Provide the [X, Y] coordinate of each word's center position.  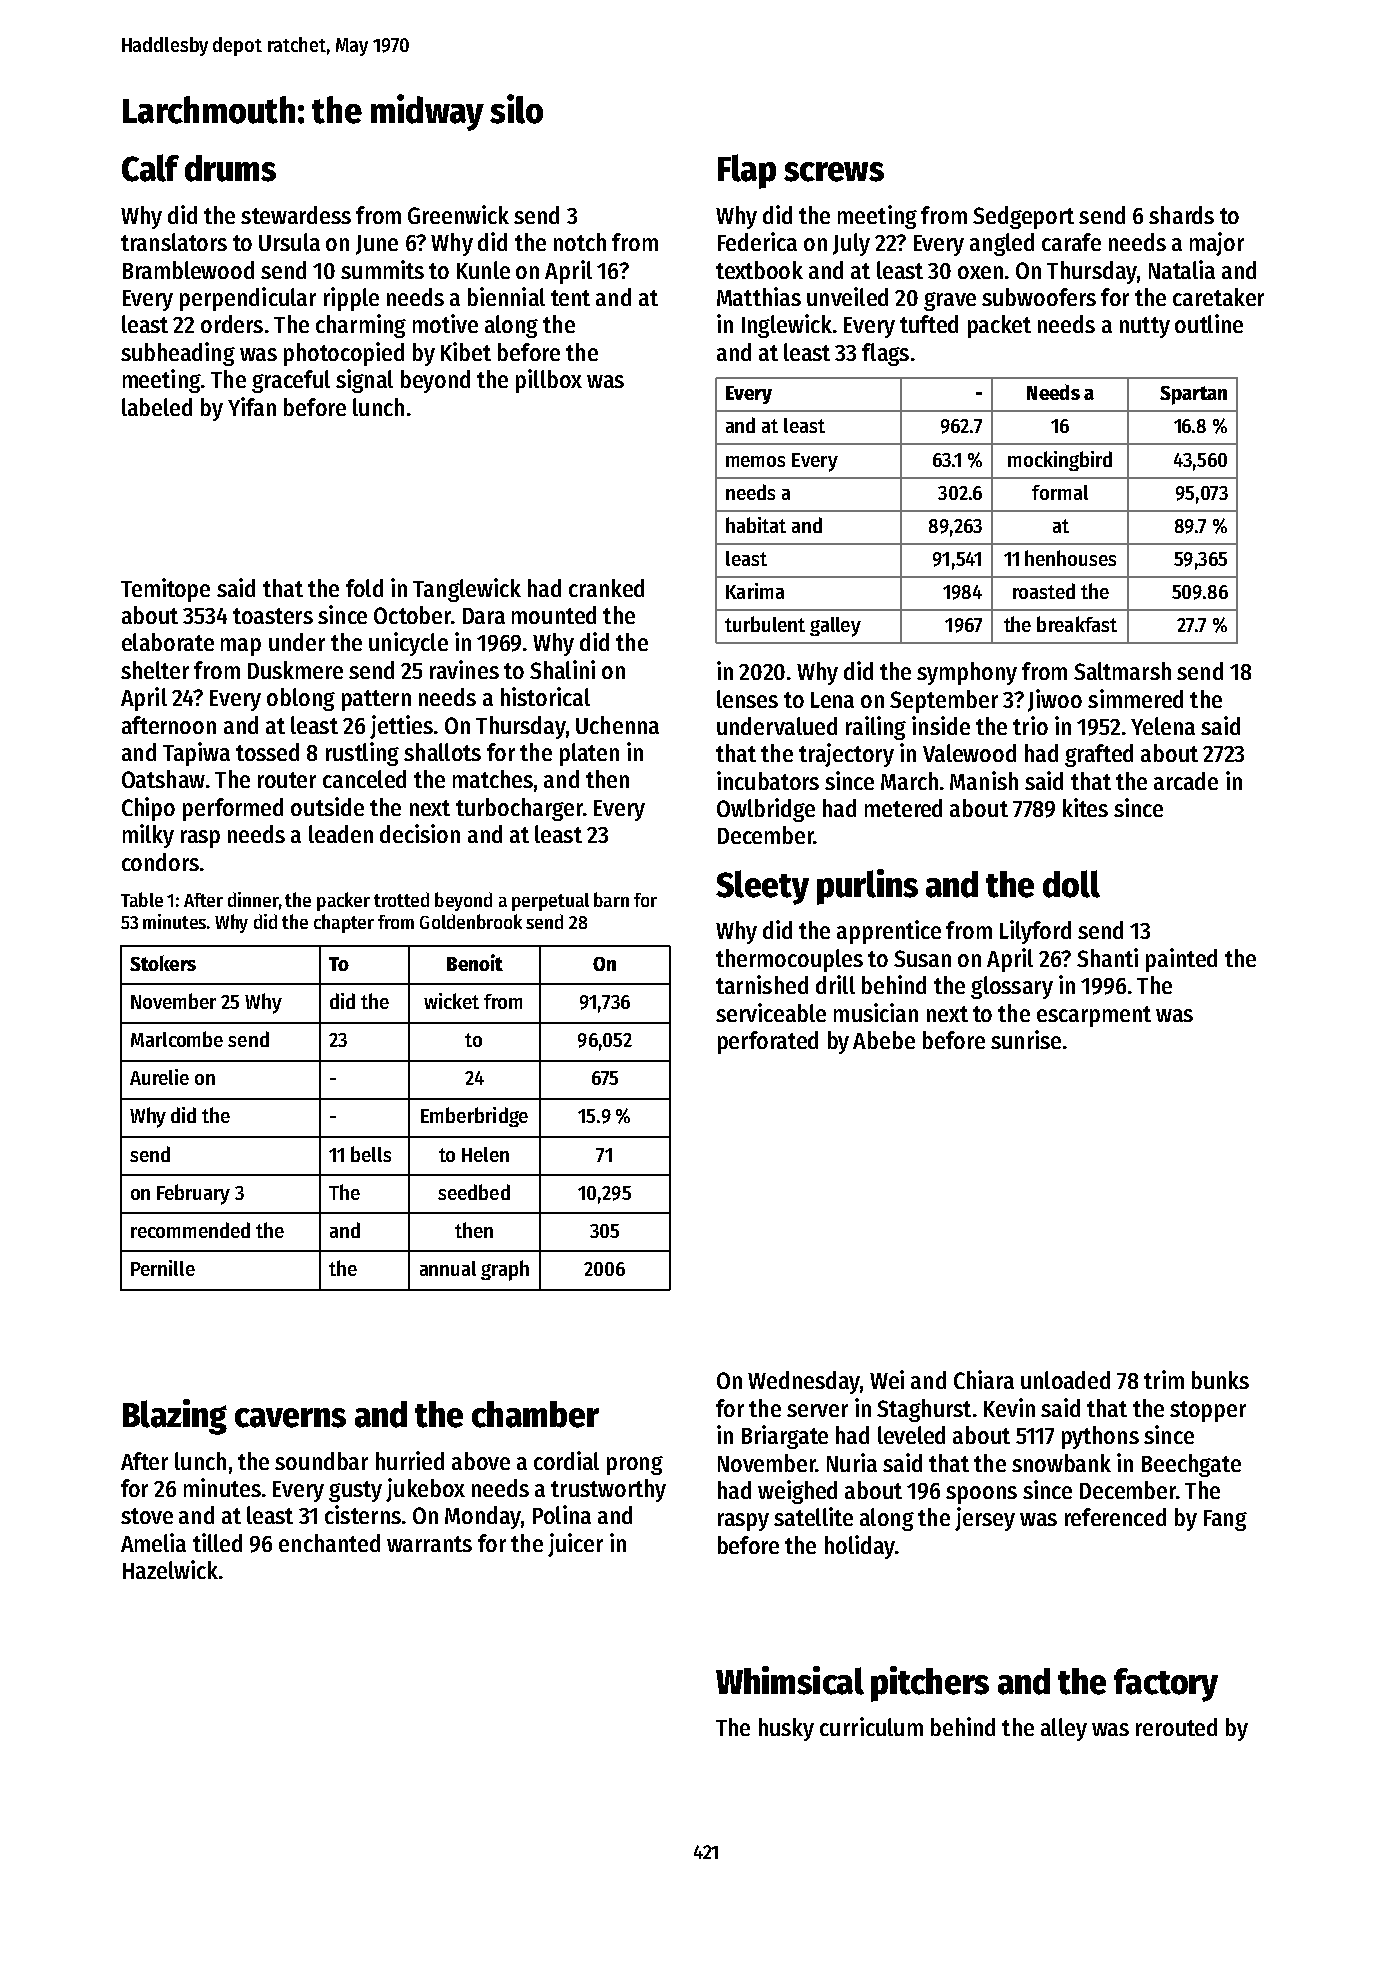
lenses [747, 699]
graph [505, 1270]
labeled [157, 407]
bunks [1220, 1380]
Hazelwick [170, 1569]
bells [371, 1154]
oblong [301, 699]
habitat [756, 525]
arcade [1186, 781]
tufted [929, 324]
